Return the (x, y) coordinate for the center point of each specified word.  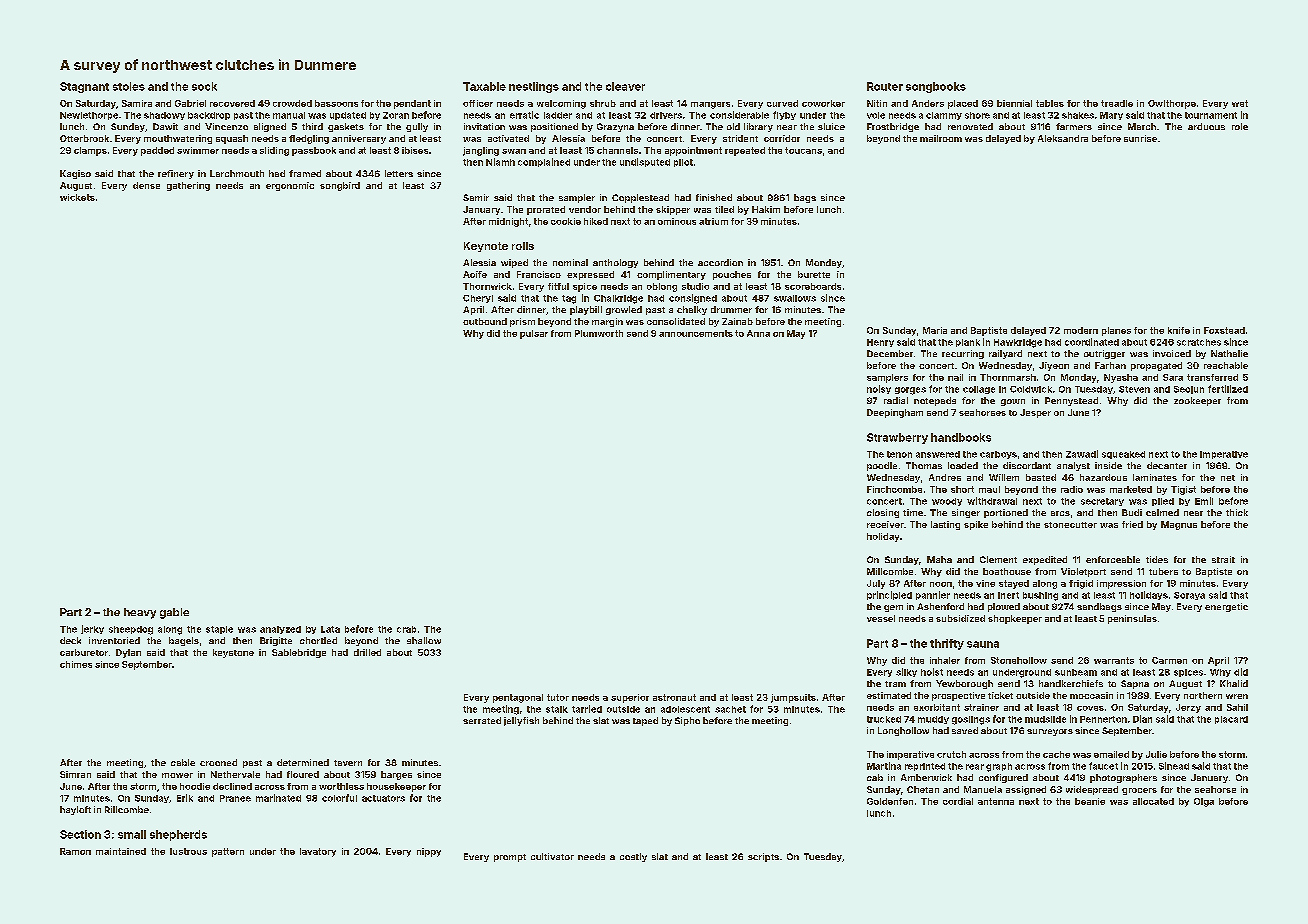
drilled (367, 652)
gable (174, 613)
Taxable (484, 86)
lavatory (318, 852)
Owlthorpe (1172, 104)
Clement (998, 559)
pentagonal (518, 698)
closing (883, 513)
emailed (1111, 754)
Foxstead (1224, 330)
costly (633, 857)
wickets (77, 197)
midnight (508, 222)
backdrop (209, 116)
